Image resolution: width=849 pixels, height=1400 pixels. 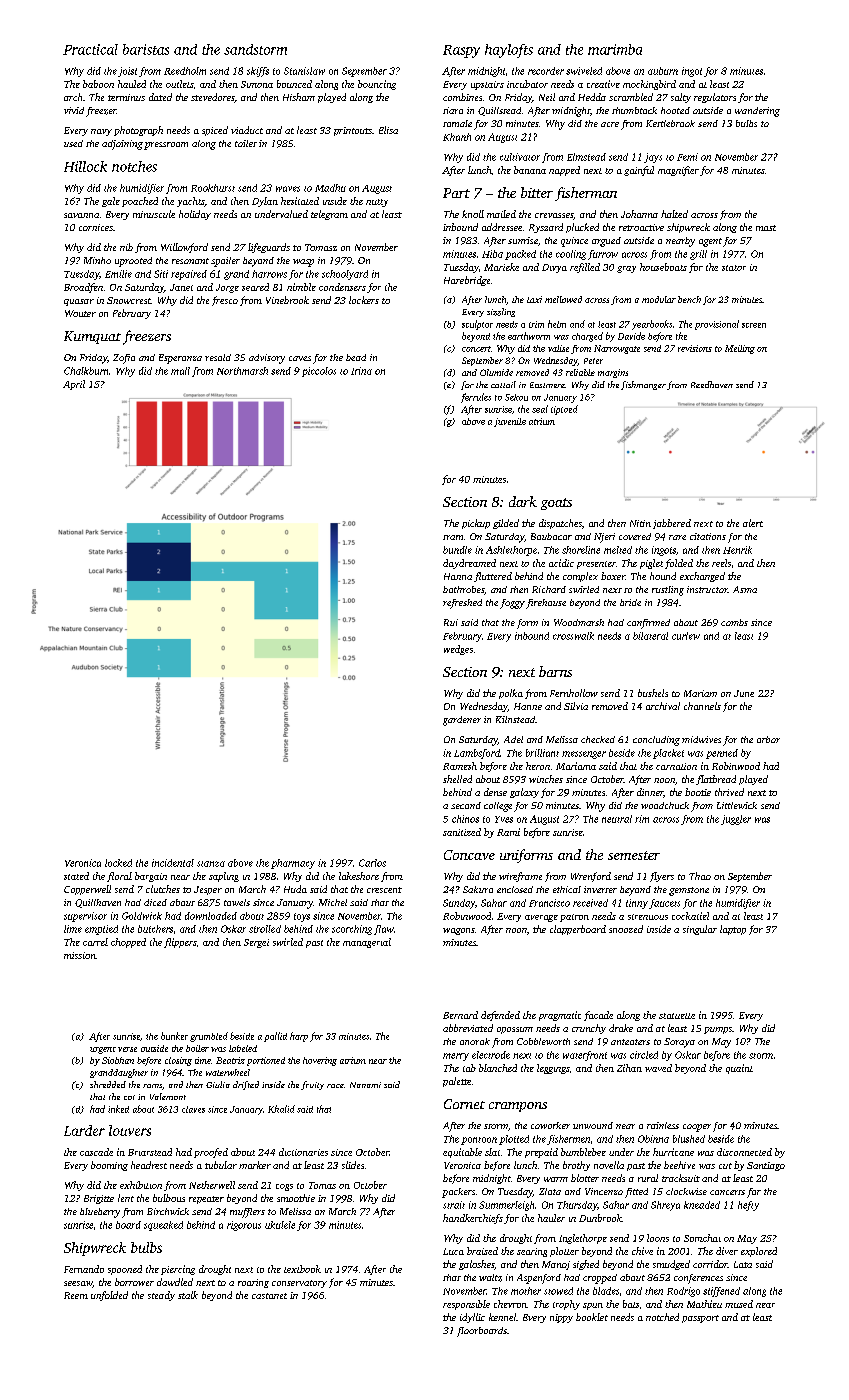 What do you see at coordinates (211, 916) in the image?
I see `downloaded` at bounding box center [211, 916].
